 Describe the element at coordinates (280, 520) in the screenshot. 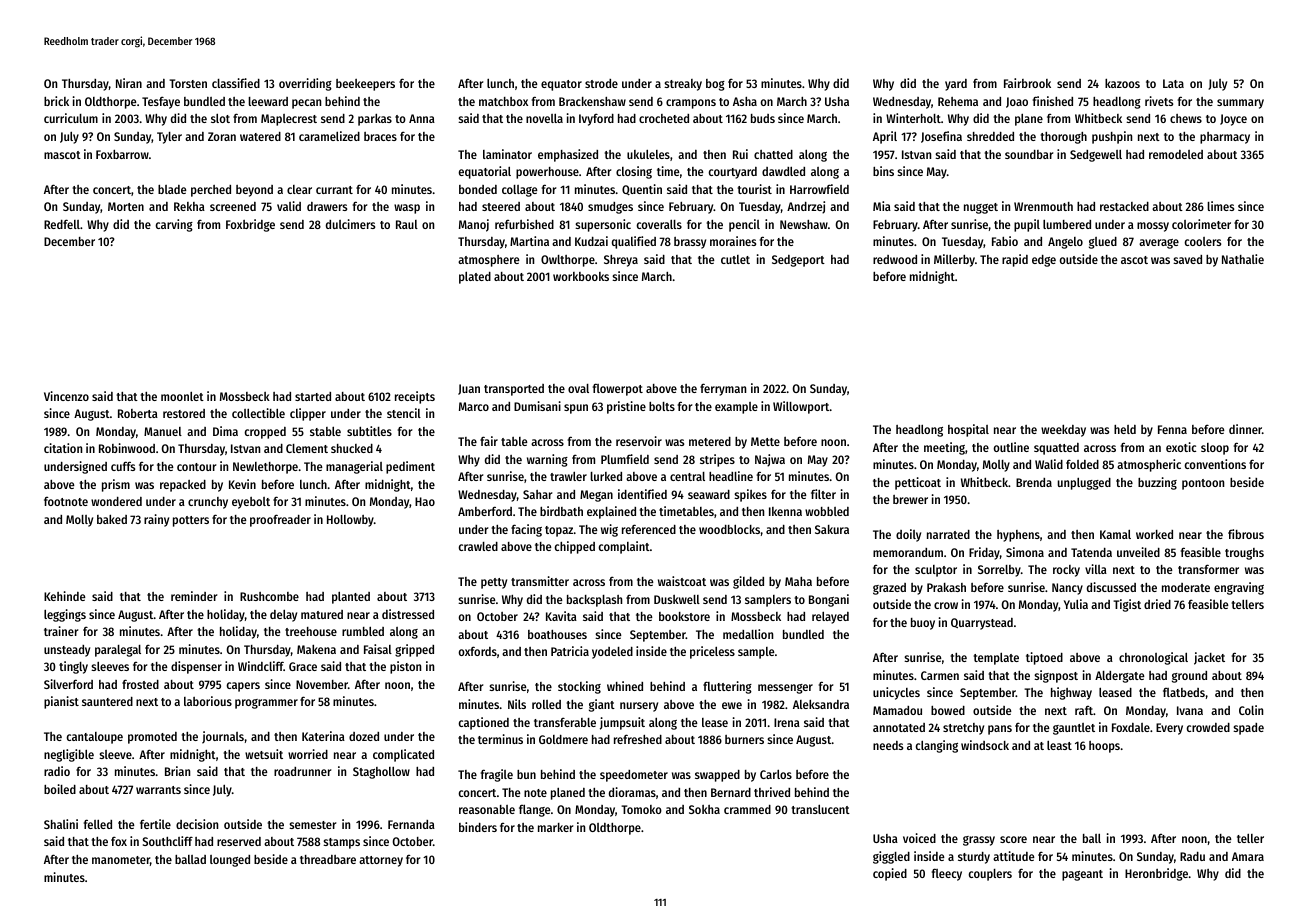

I see `proofreader` at that location.
